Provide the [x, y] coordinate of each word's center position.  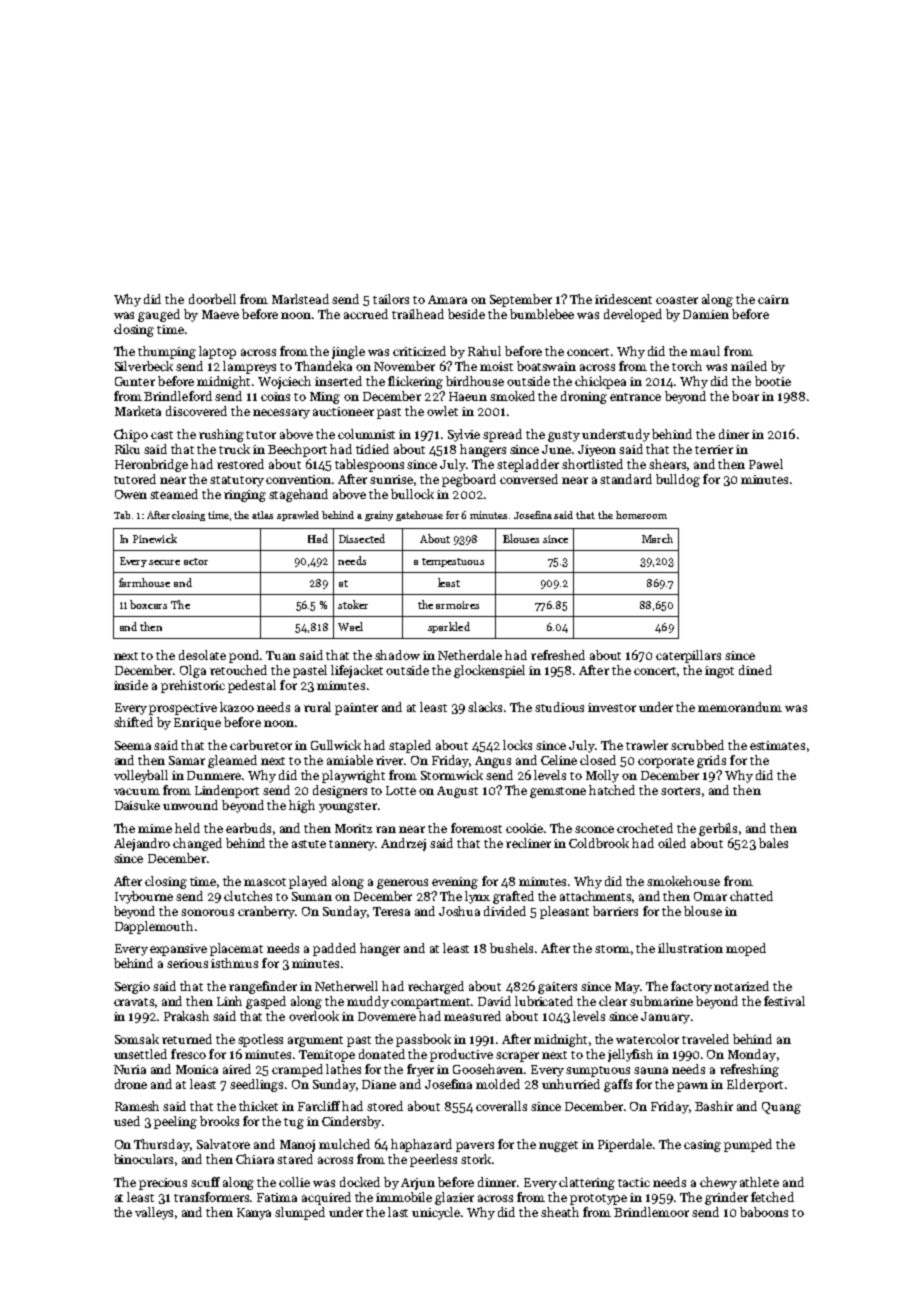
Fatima [277, 1197]
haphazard [421, 1145]
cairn [773, 299]
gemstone [558, 792]
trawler [647, 745]
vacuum [137, 791]
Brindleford [178, 396]
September [521, 300]
